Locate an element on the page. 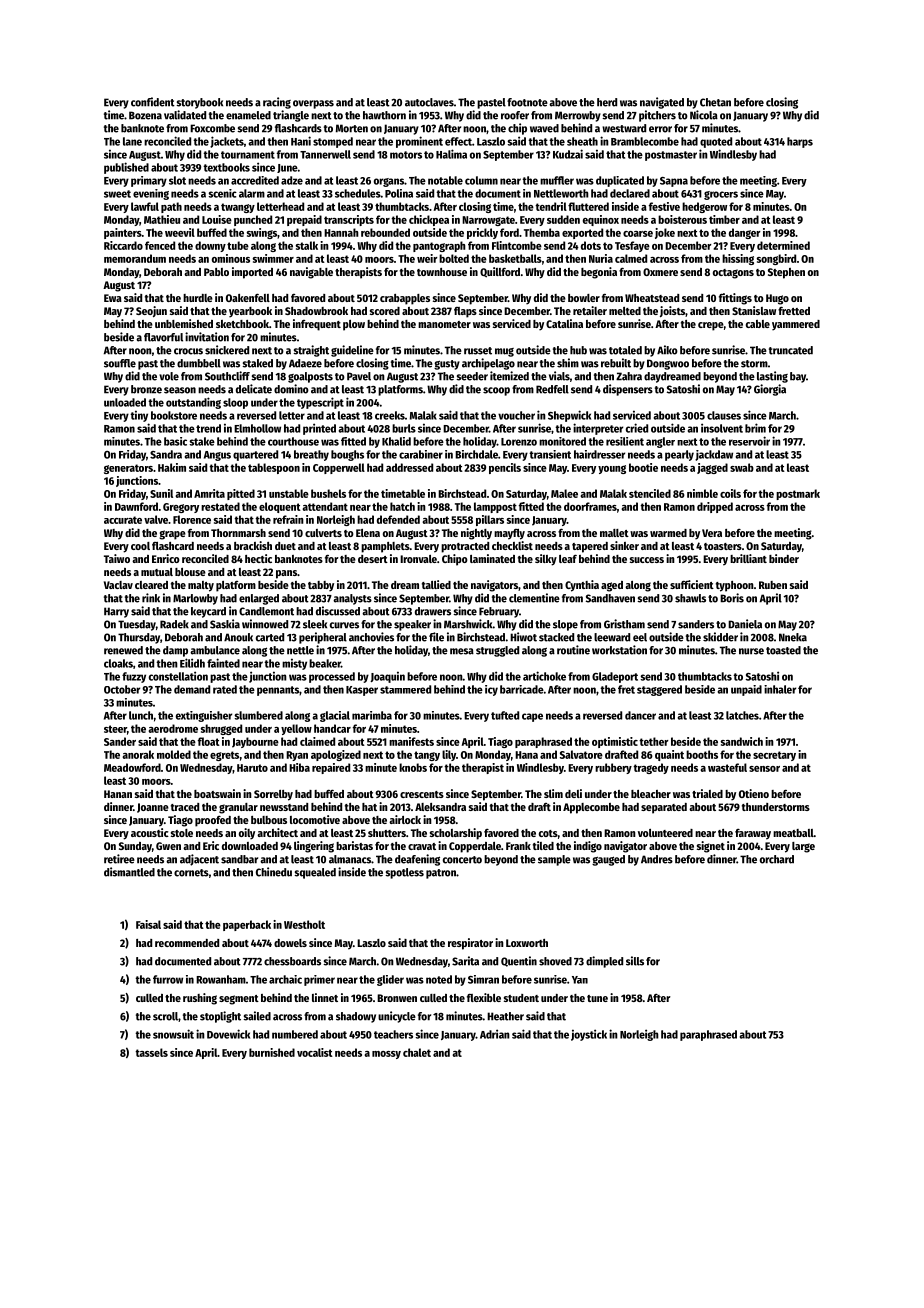 This page has width=924, height=1308. Tuesday is located at coordinates (137, 625).
